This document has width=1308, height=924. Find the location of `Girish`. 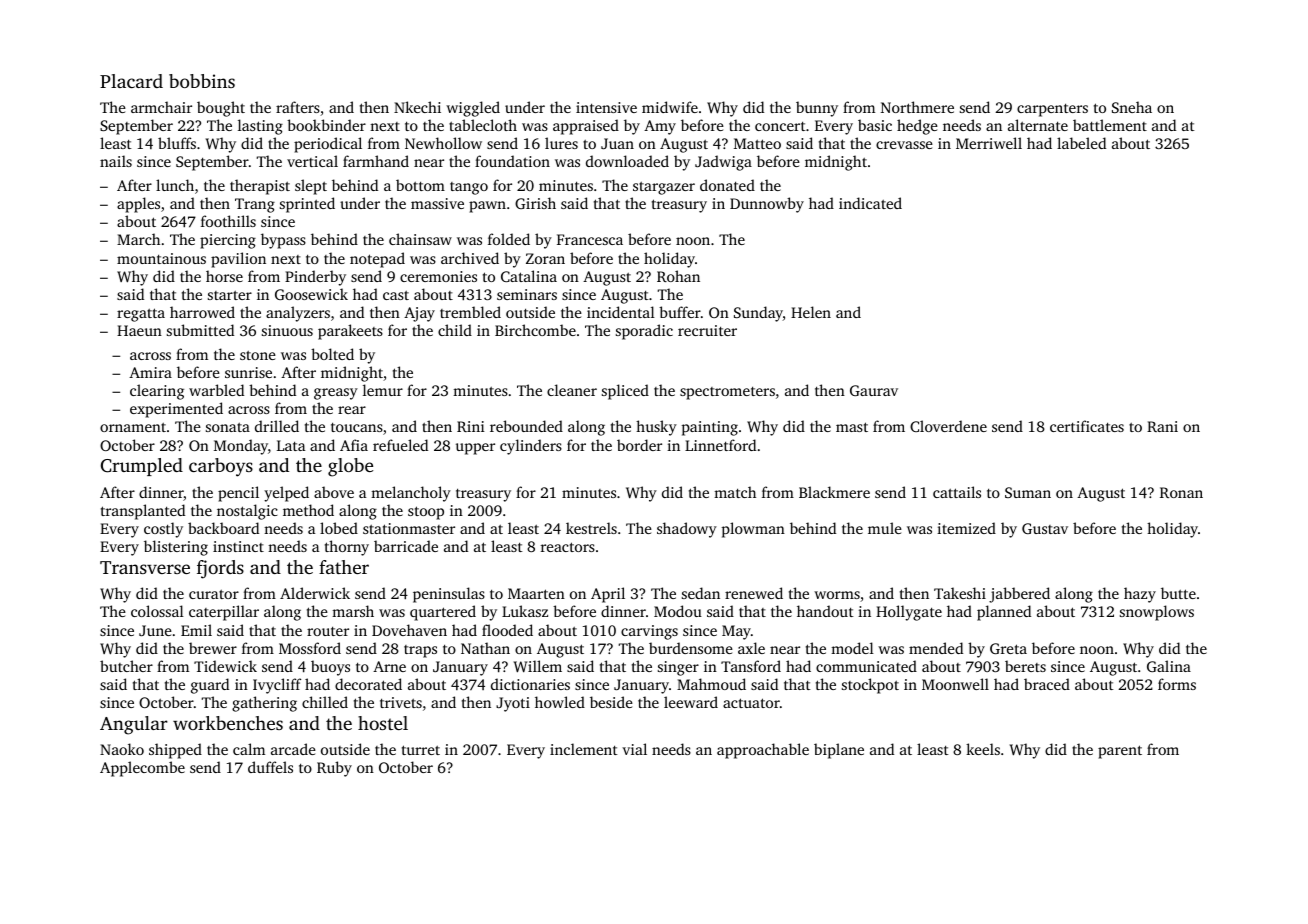

Girish is located at coordinates (535, 203).
